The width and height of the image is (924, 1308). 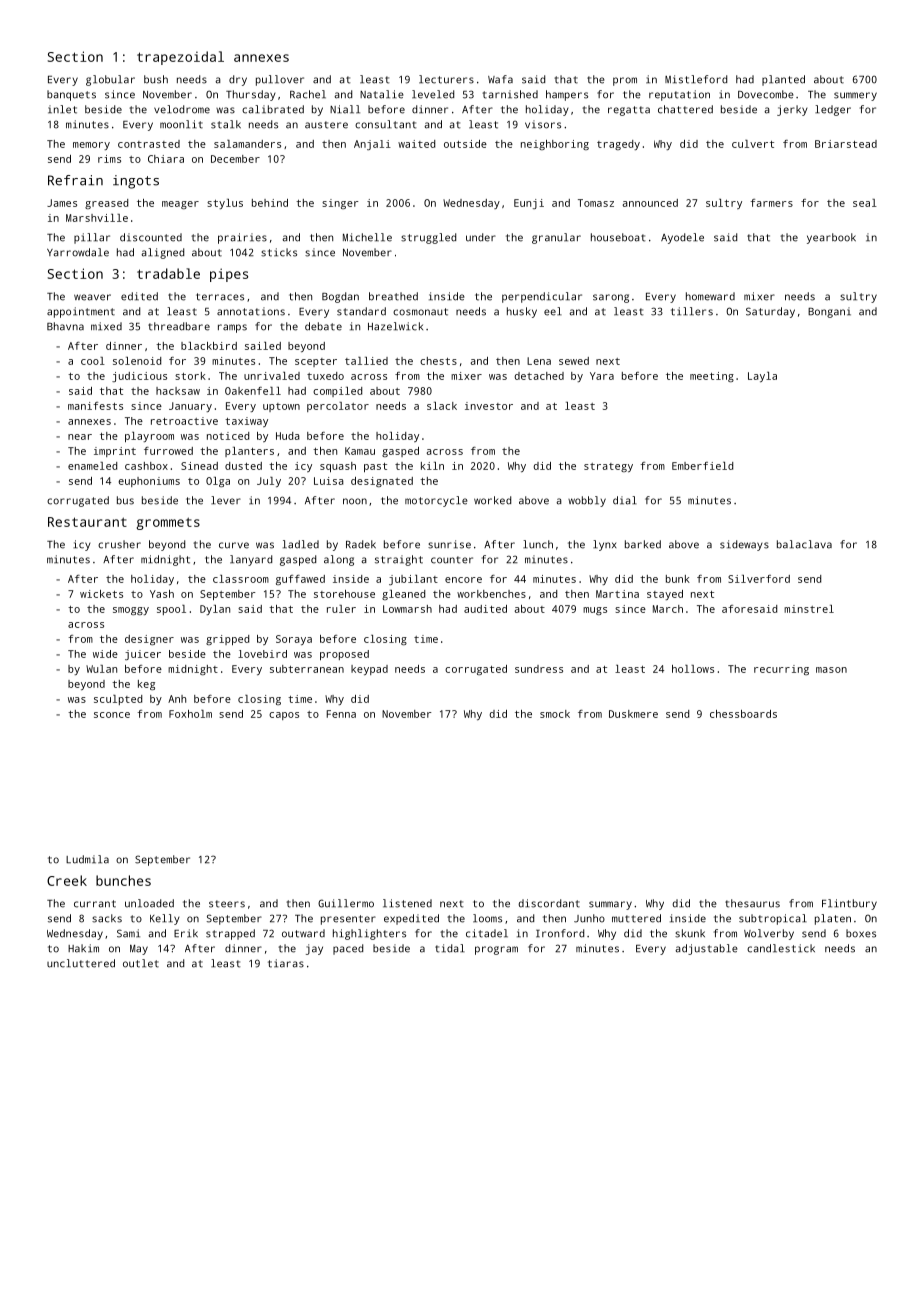 What do you see at coordinates (87, 859) in the image?
I see `Ludmila` at bounding box center [87, 859].
